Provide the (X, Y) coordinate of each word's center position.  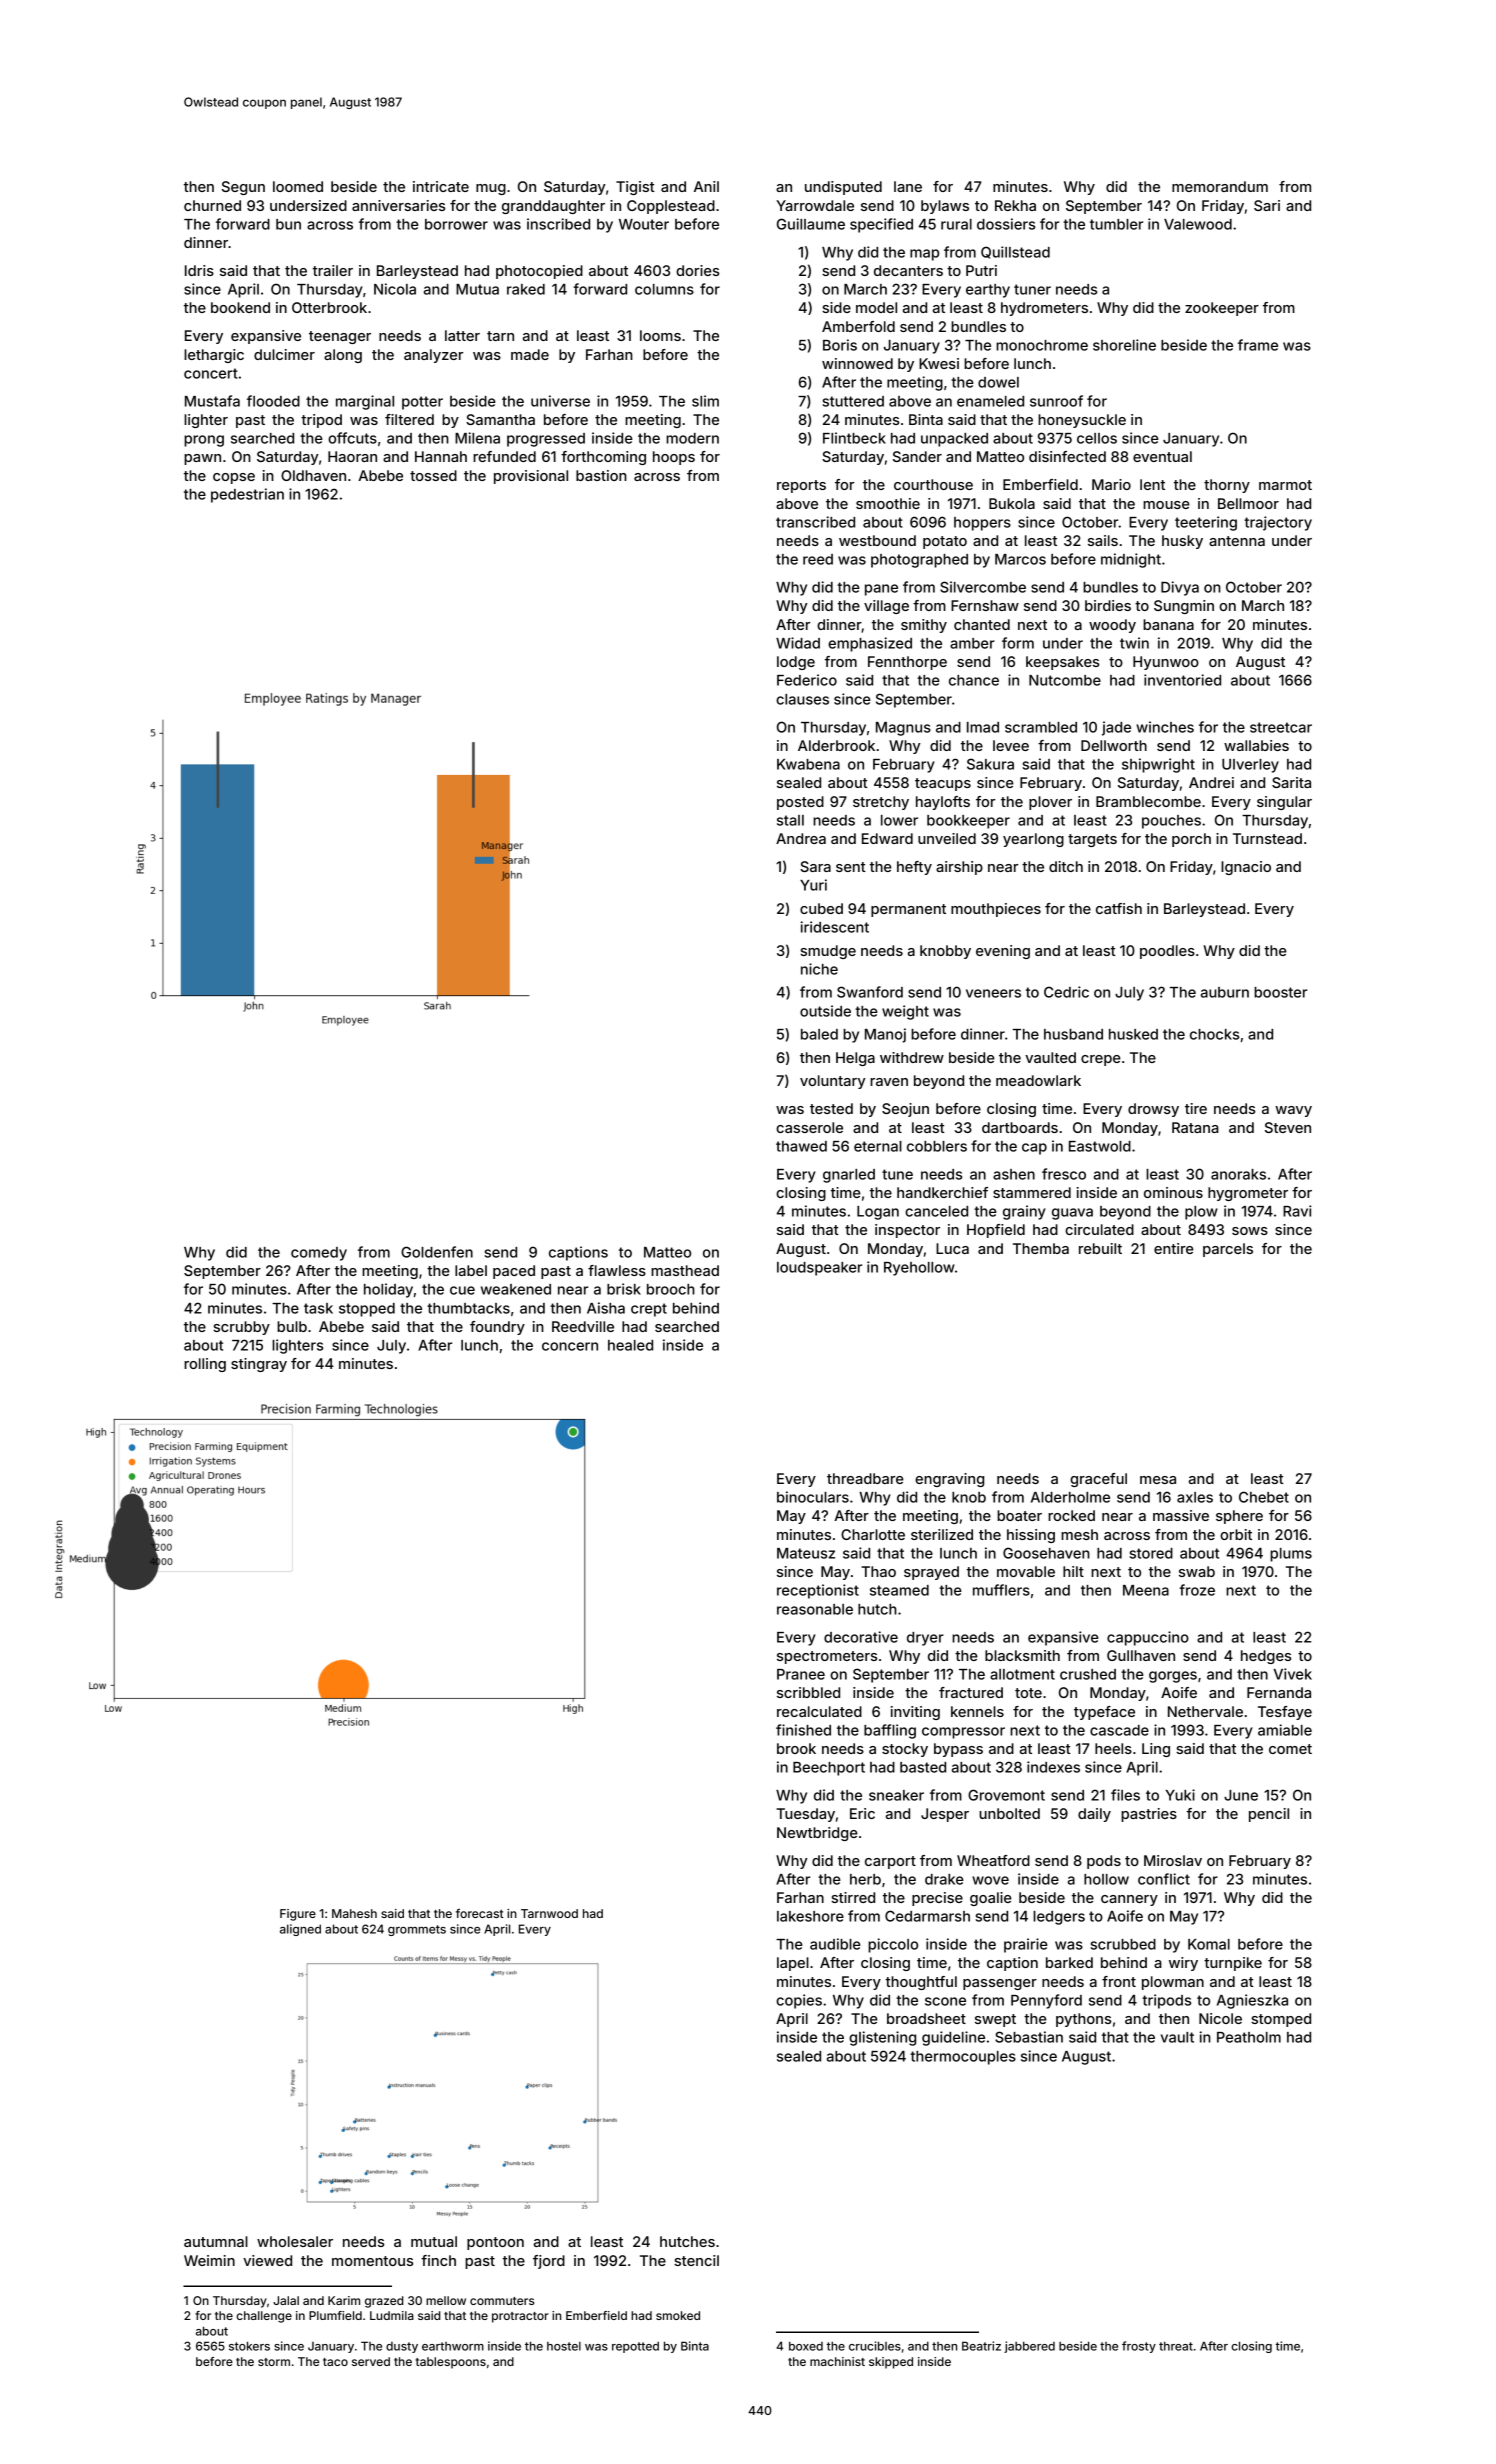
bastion (601, 475)
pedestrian (247, 495)
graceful (1098, 1480)
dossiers (1006, 224)
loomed (298, 186)
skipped (891, 2363)
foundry (497, 1328)
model (876, 307)
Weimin (209, 2260)
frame (1258, 345)
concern (570, 1346)
